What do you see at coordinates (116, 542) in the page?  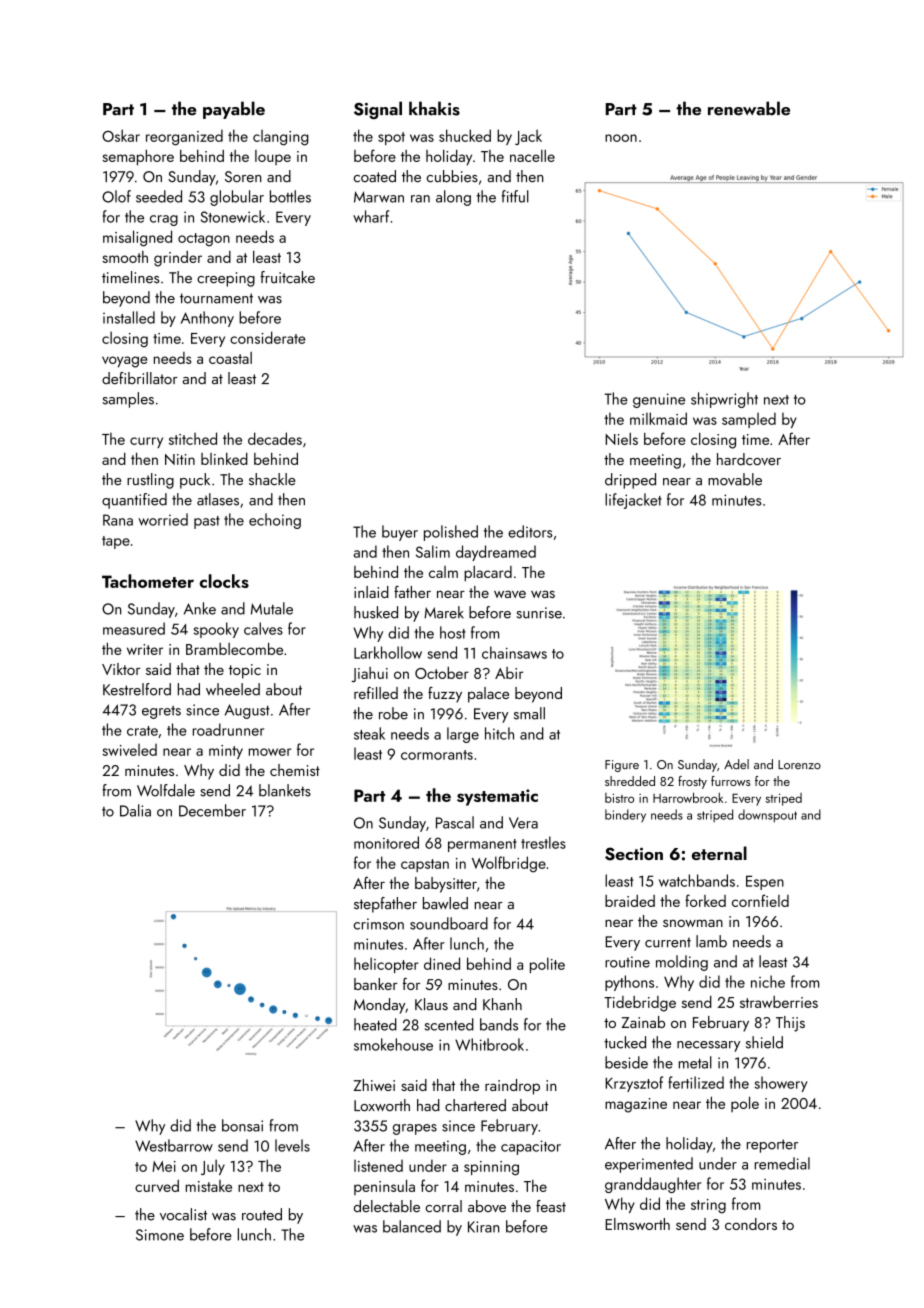 I see `tape` at bounding box center [116, 542].
